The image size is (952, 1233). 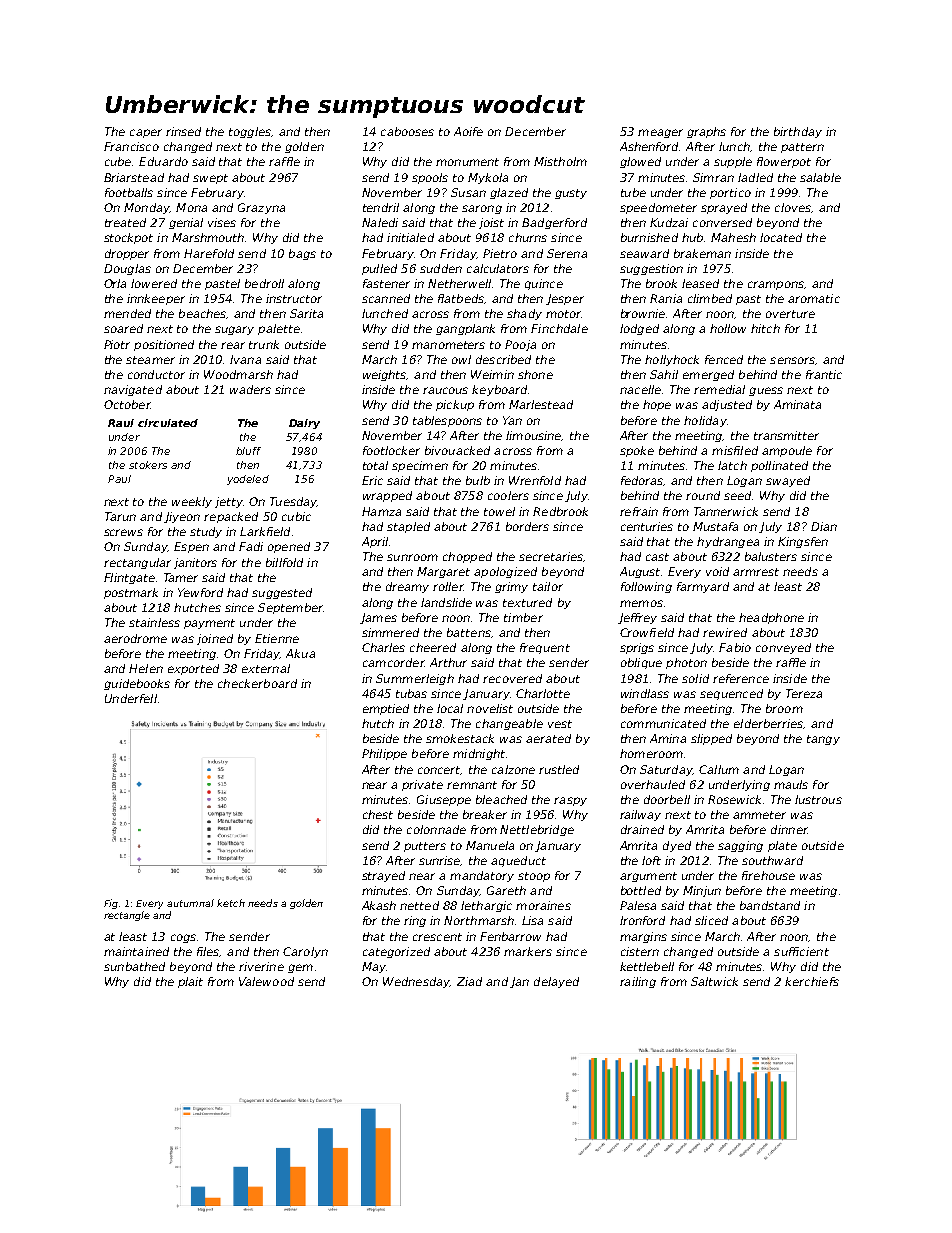 I want to click on Tarun, so click(x=120, y=516).
